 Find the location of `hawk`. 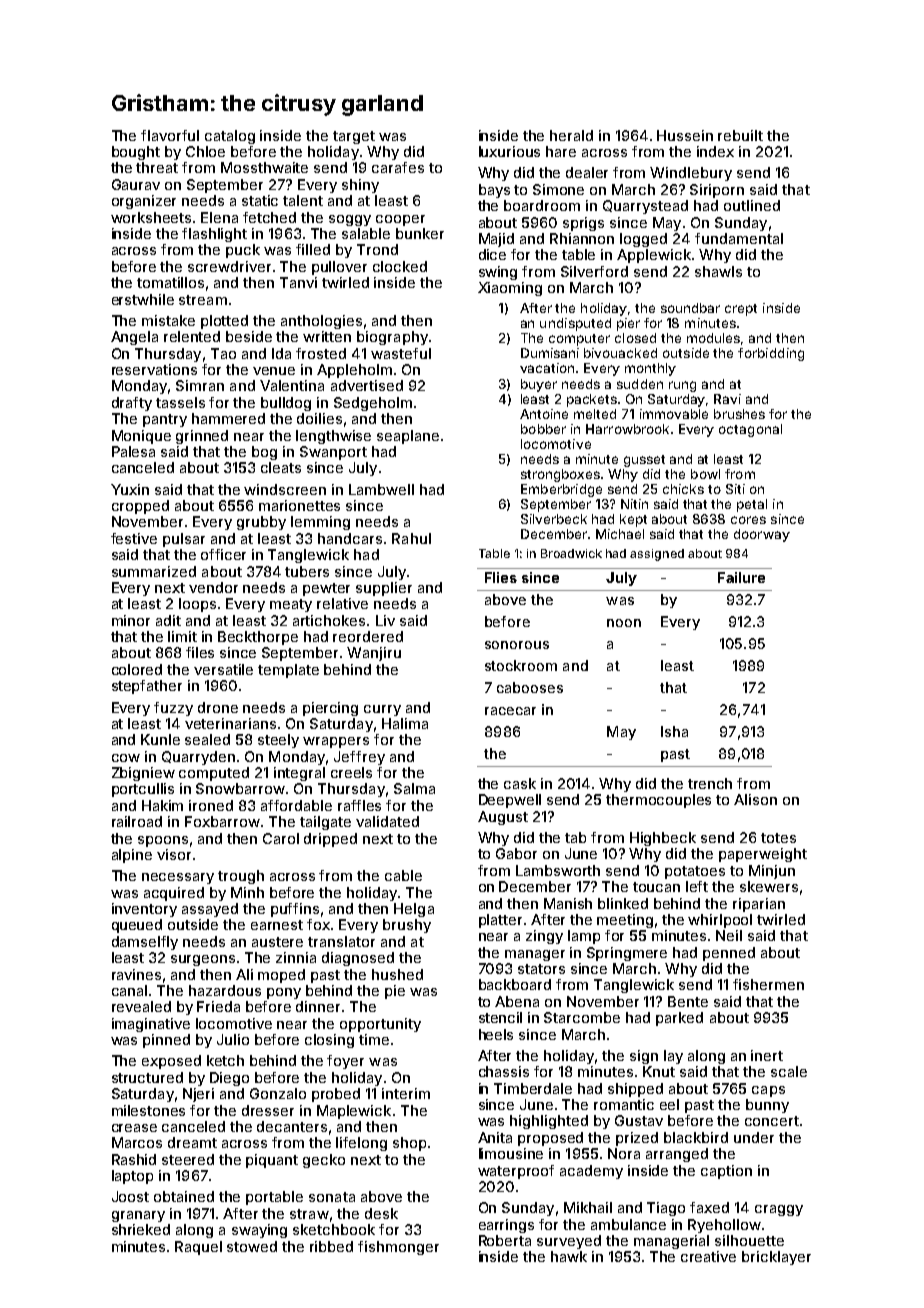

hawk is located at coordinates (569, 1256).
